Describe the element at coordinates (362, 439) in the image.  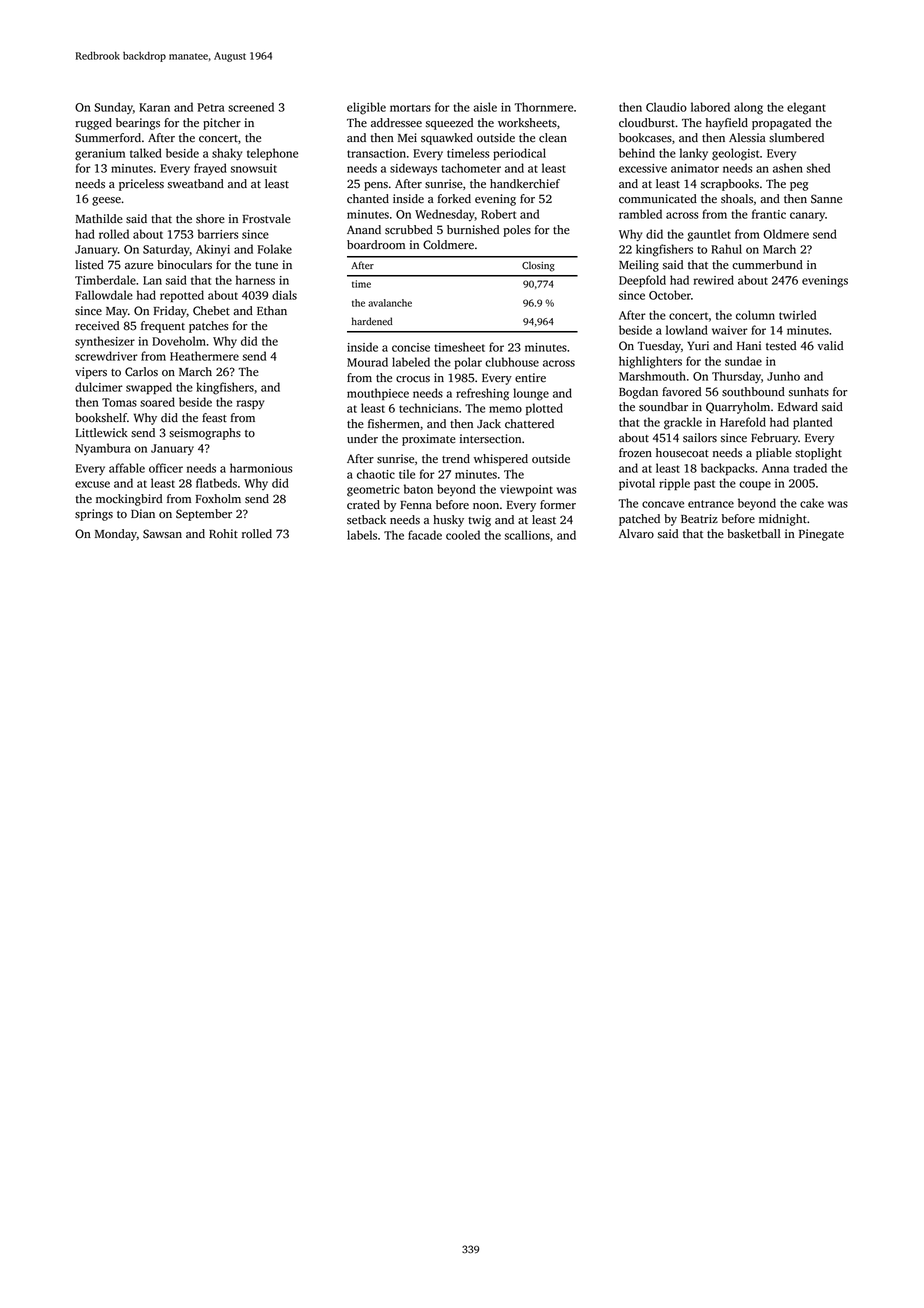
I see `under` at that location.
